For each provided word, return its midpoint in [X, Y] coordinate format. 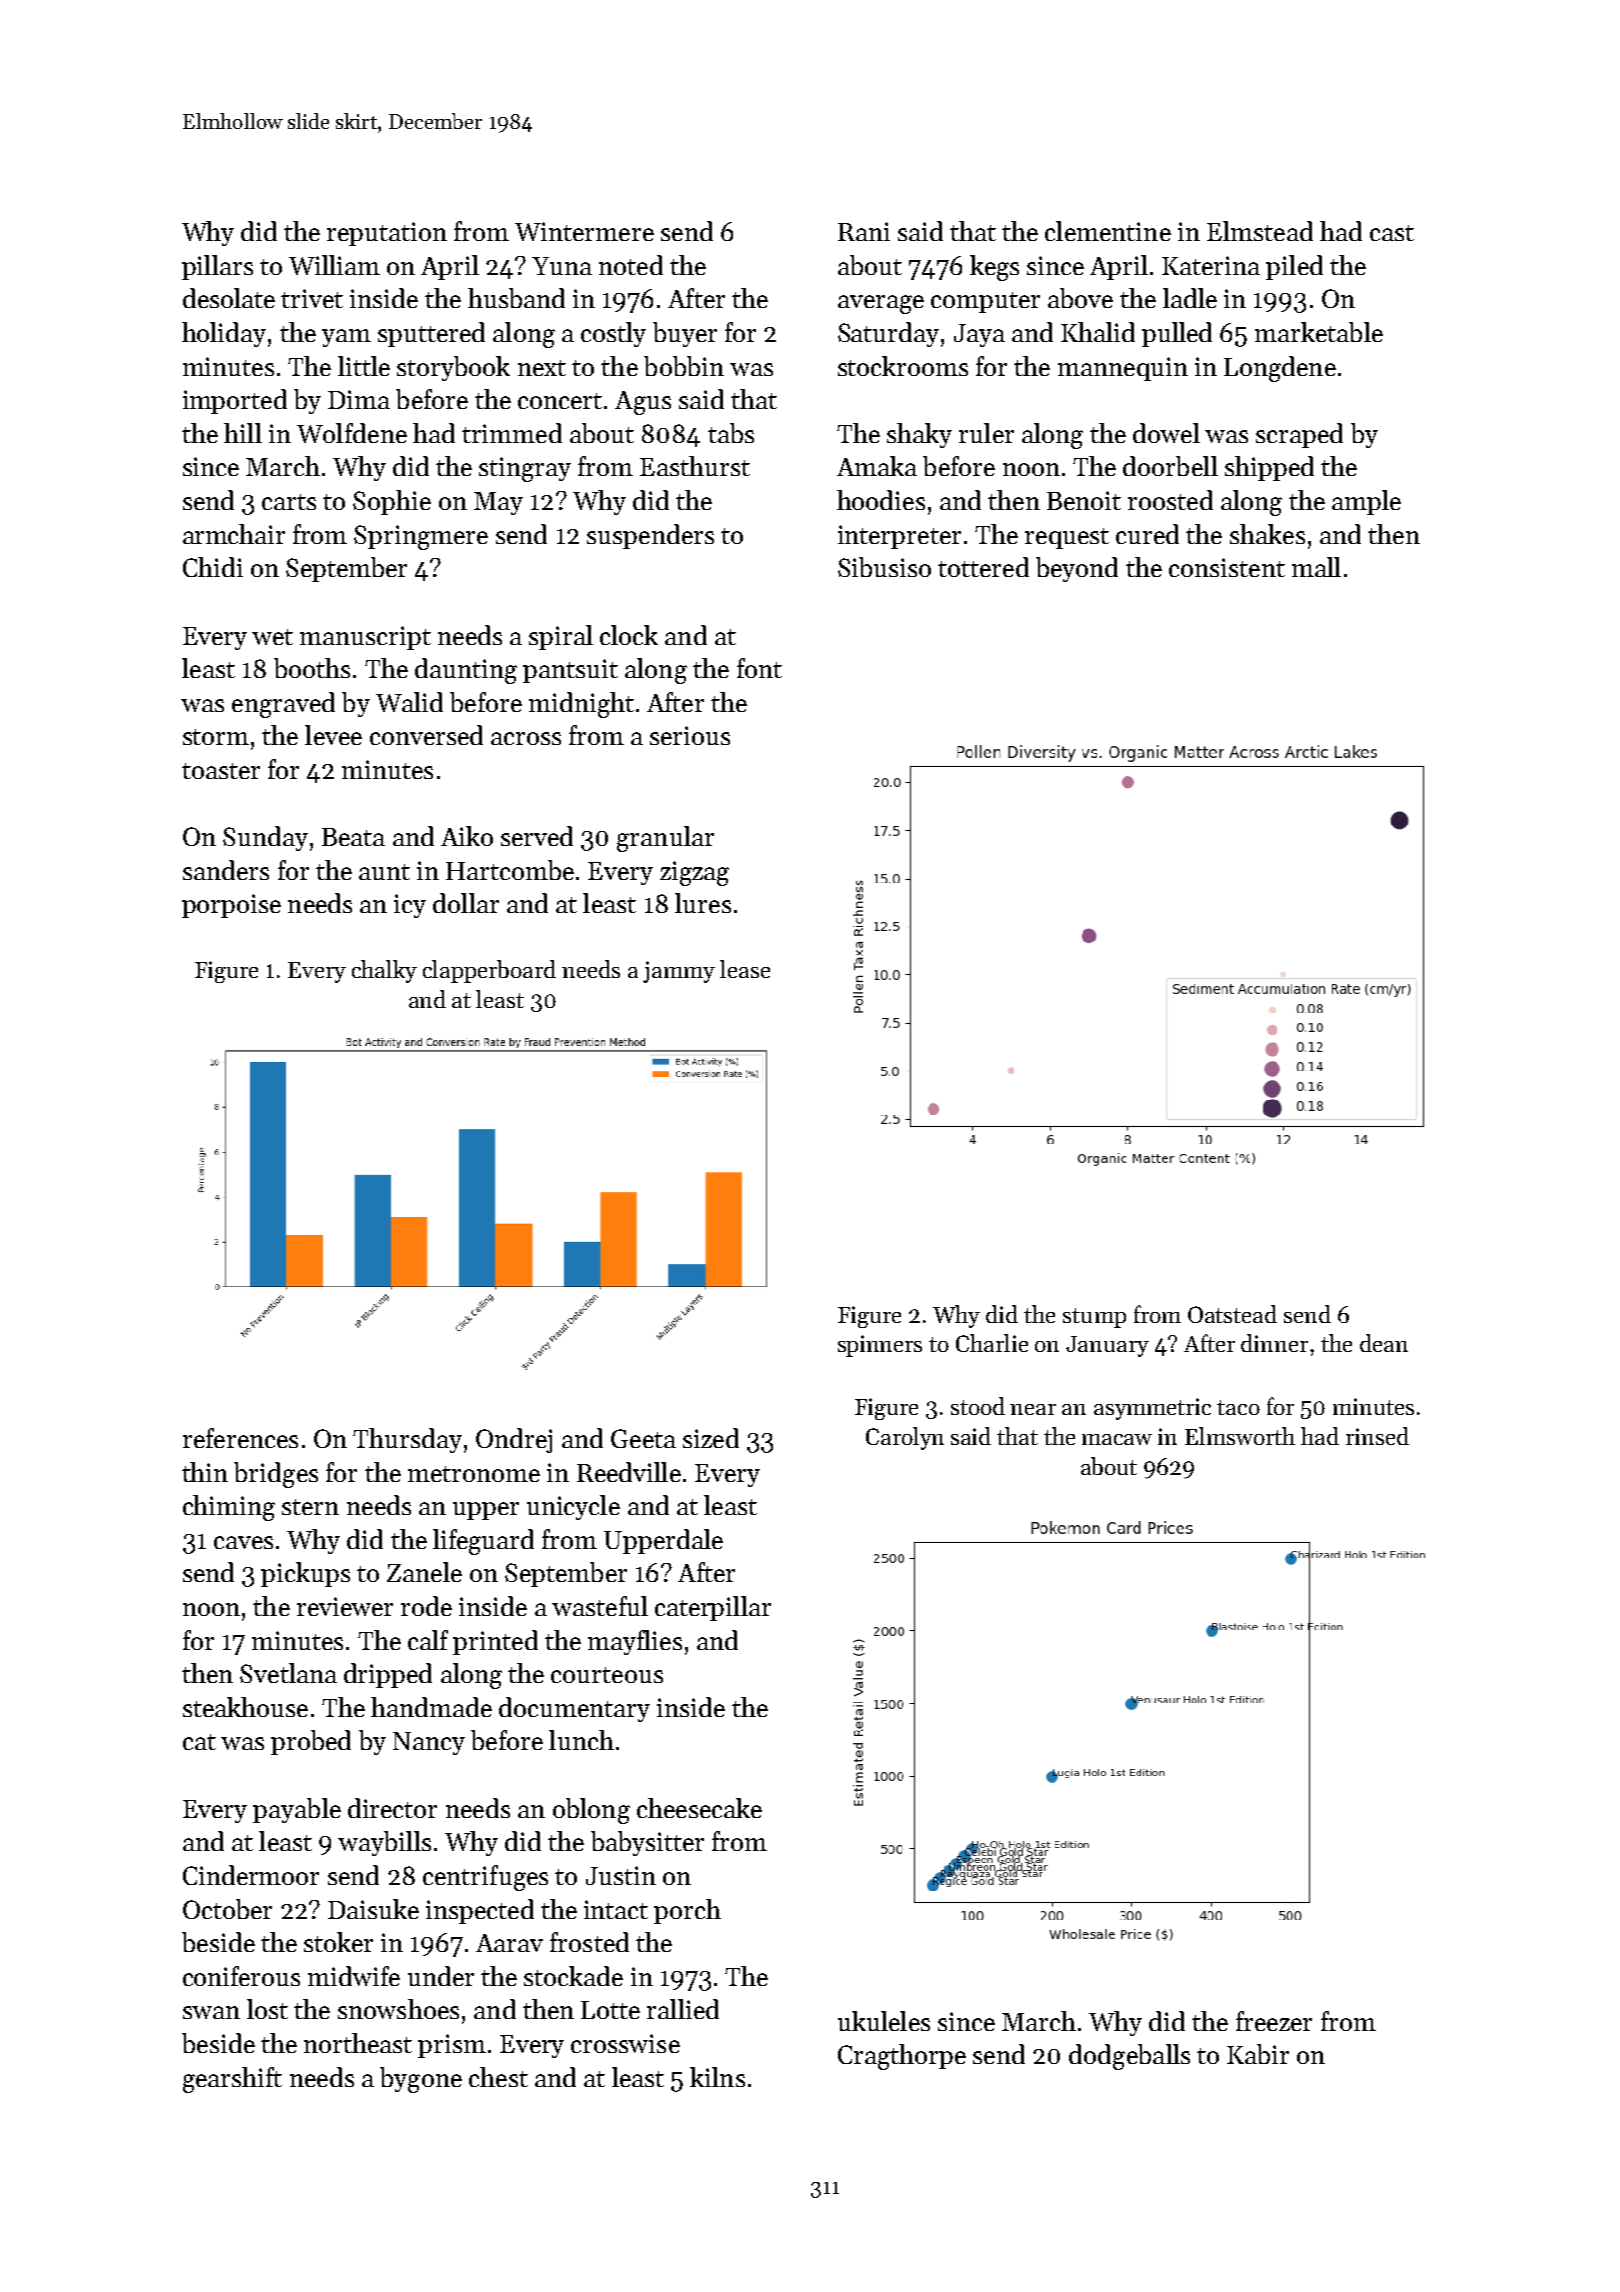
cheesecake [699, 1808]
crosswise [625, 2043]
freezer [1274, 2021]
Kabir [1258, 2054]
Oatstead [1232, 1314]
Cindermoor [251, 1875]
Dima [359, 399]
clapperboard [489, 971]
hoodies [881, 500]
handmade [431, 1707]
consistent [1227, 567]
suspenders [650, 536]
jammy [679, 972]
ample [1366, 502]
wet [272, 637]
